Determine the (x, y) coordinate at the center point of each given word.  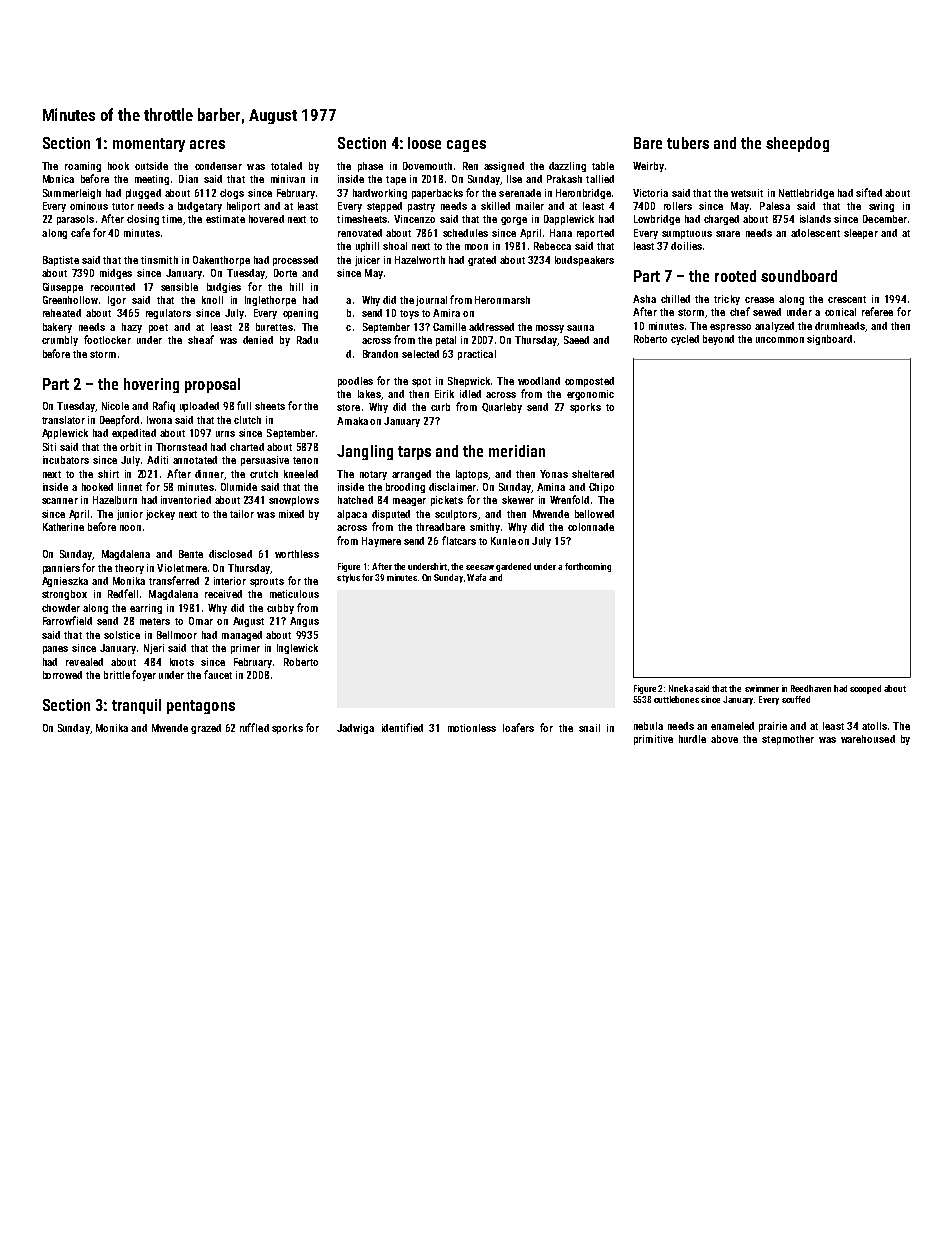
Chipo (601, 488)
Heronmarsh (502, 300)
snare (728, 234)
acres (207, 144)
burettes (274, 327)
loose (424, 143)
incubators (66, 460)
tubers (688, 143)
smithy (485, 528)
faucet (218, 674)
